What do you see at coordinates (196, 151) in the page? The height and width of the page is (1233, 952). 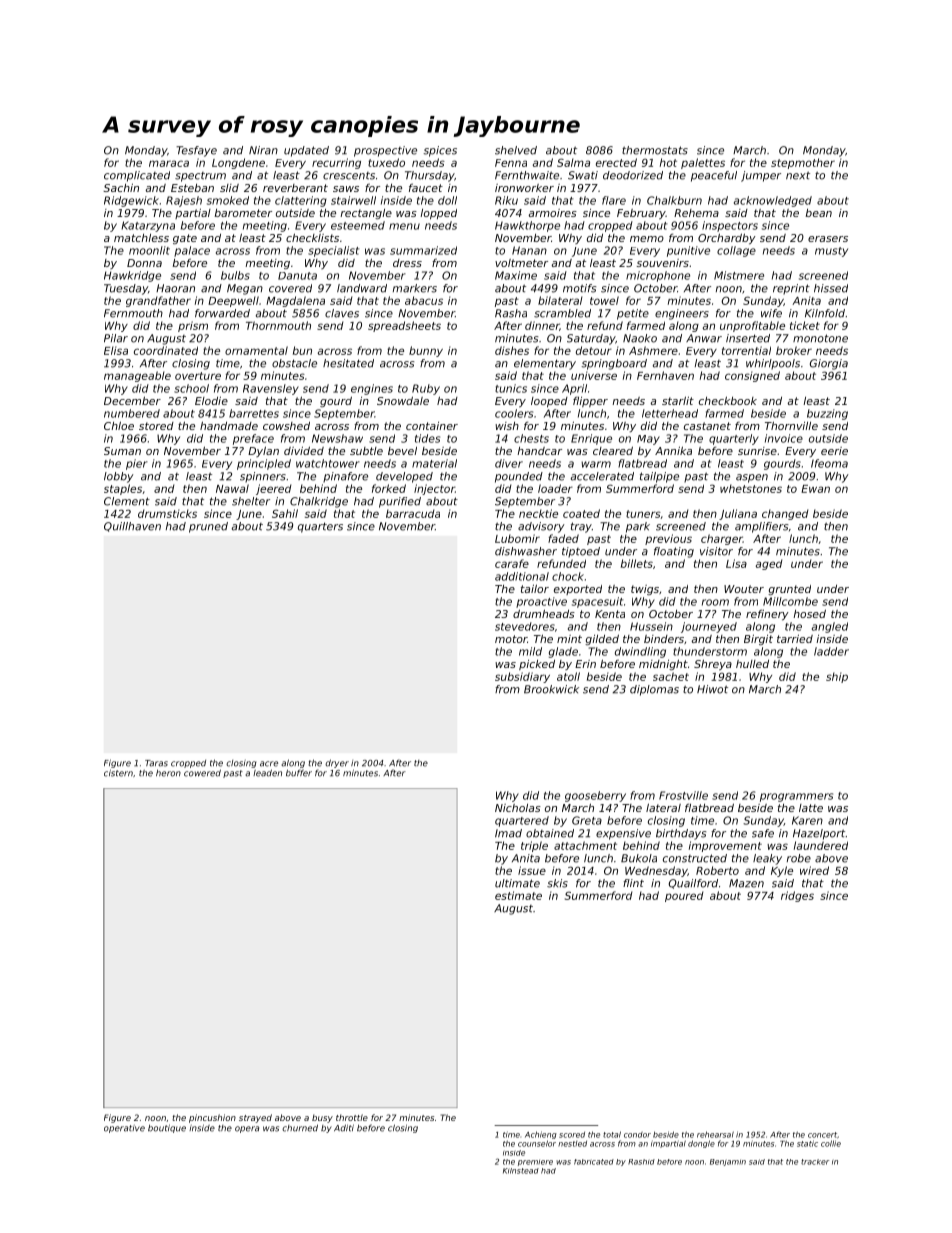 I see `Tesfaye` at bounding box center [196, 151].
